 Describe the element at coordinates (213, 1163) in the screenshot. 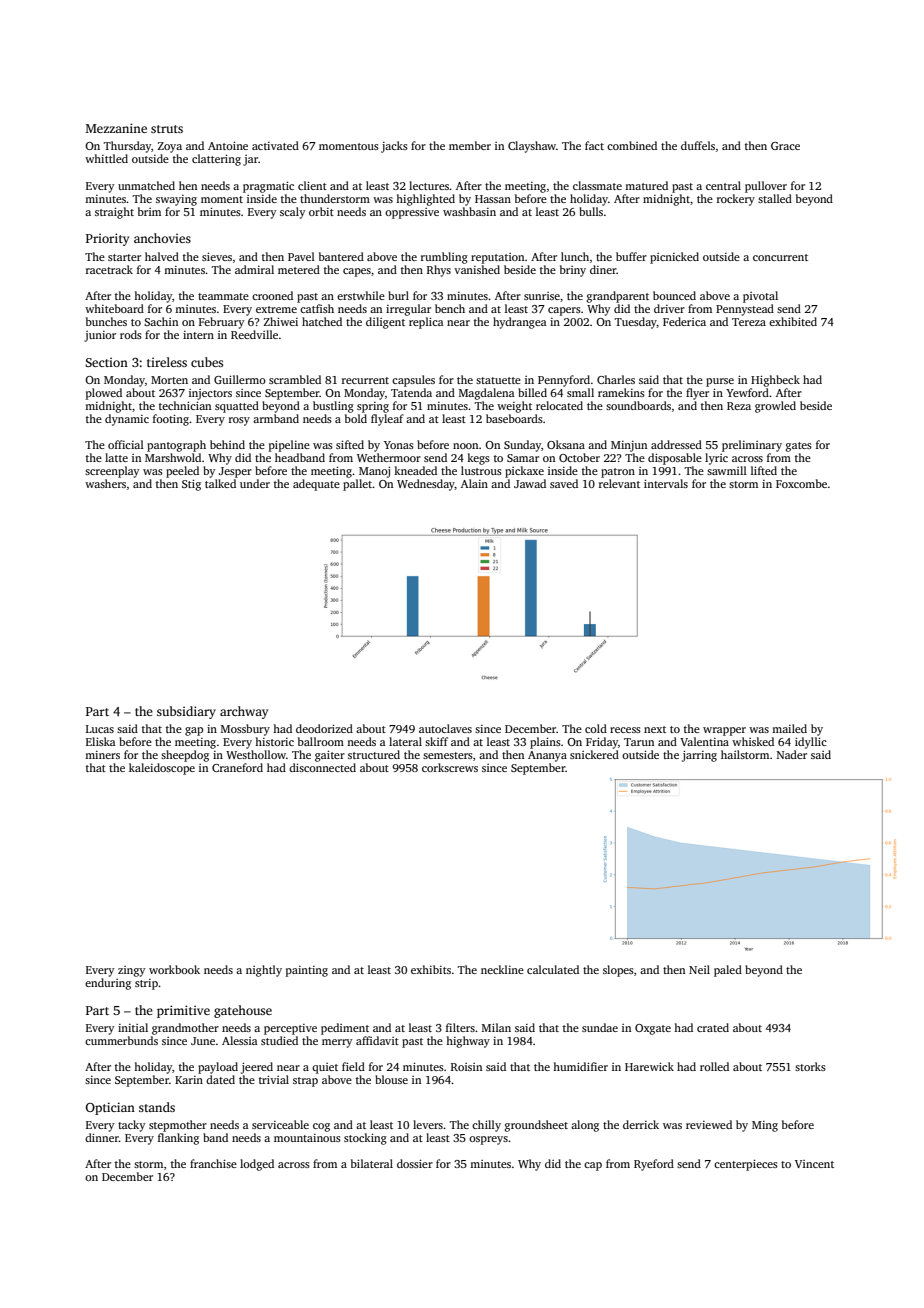

I see `franchise` at that location.
